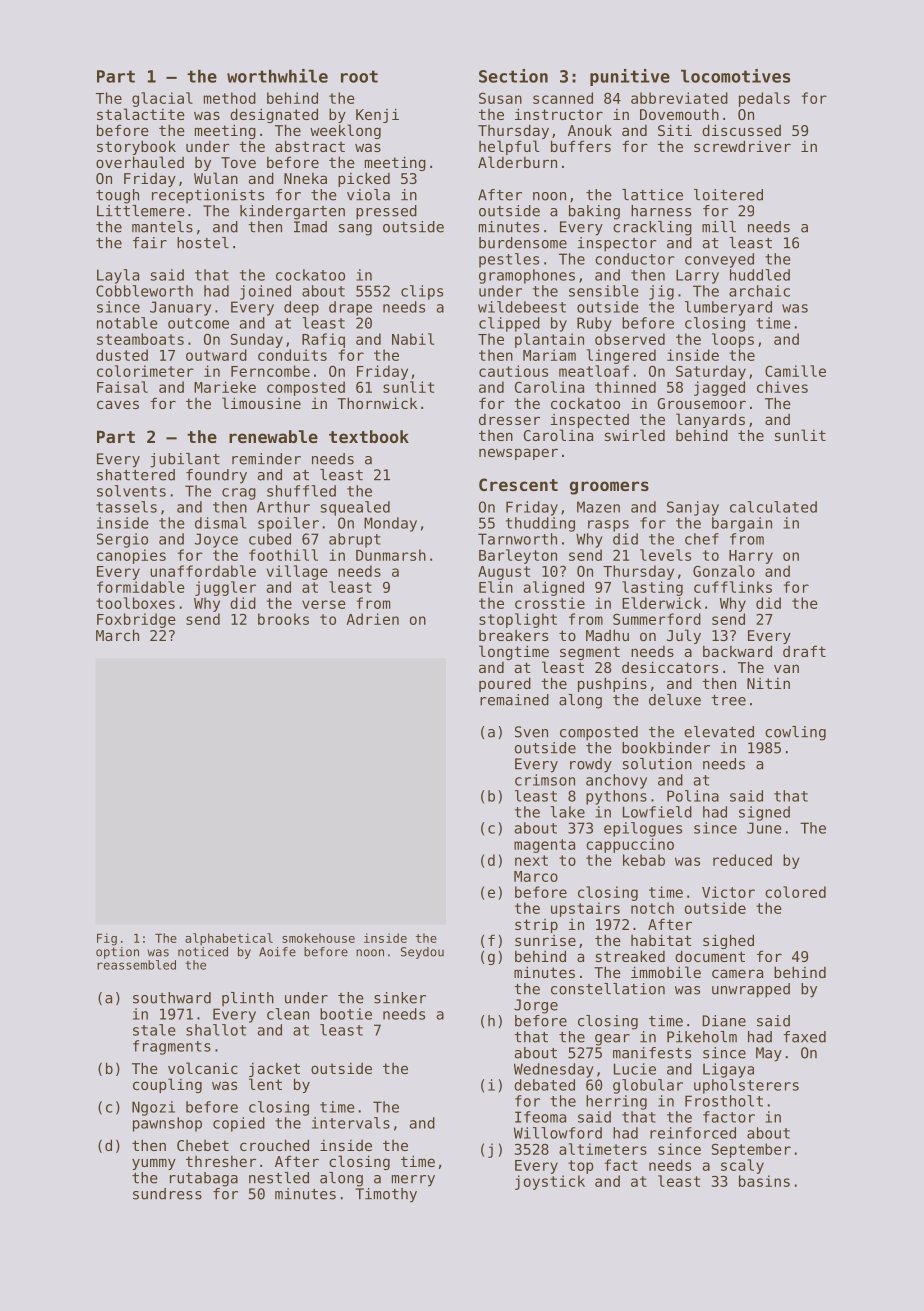  Describe the element at coordinates (536, 1006) in the document. I see `Jorge` at that location.
